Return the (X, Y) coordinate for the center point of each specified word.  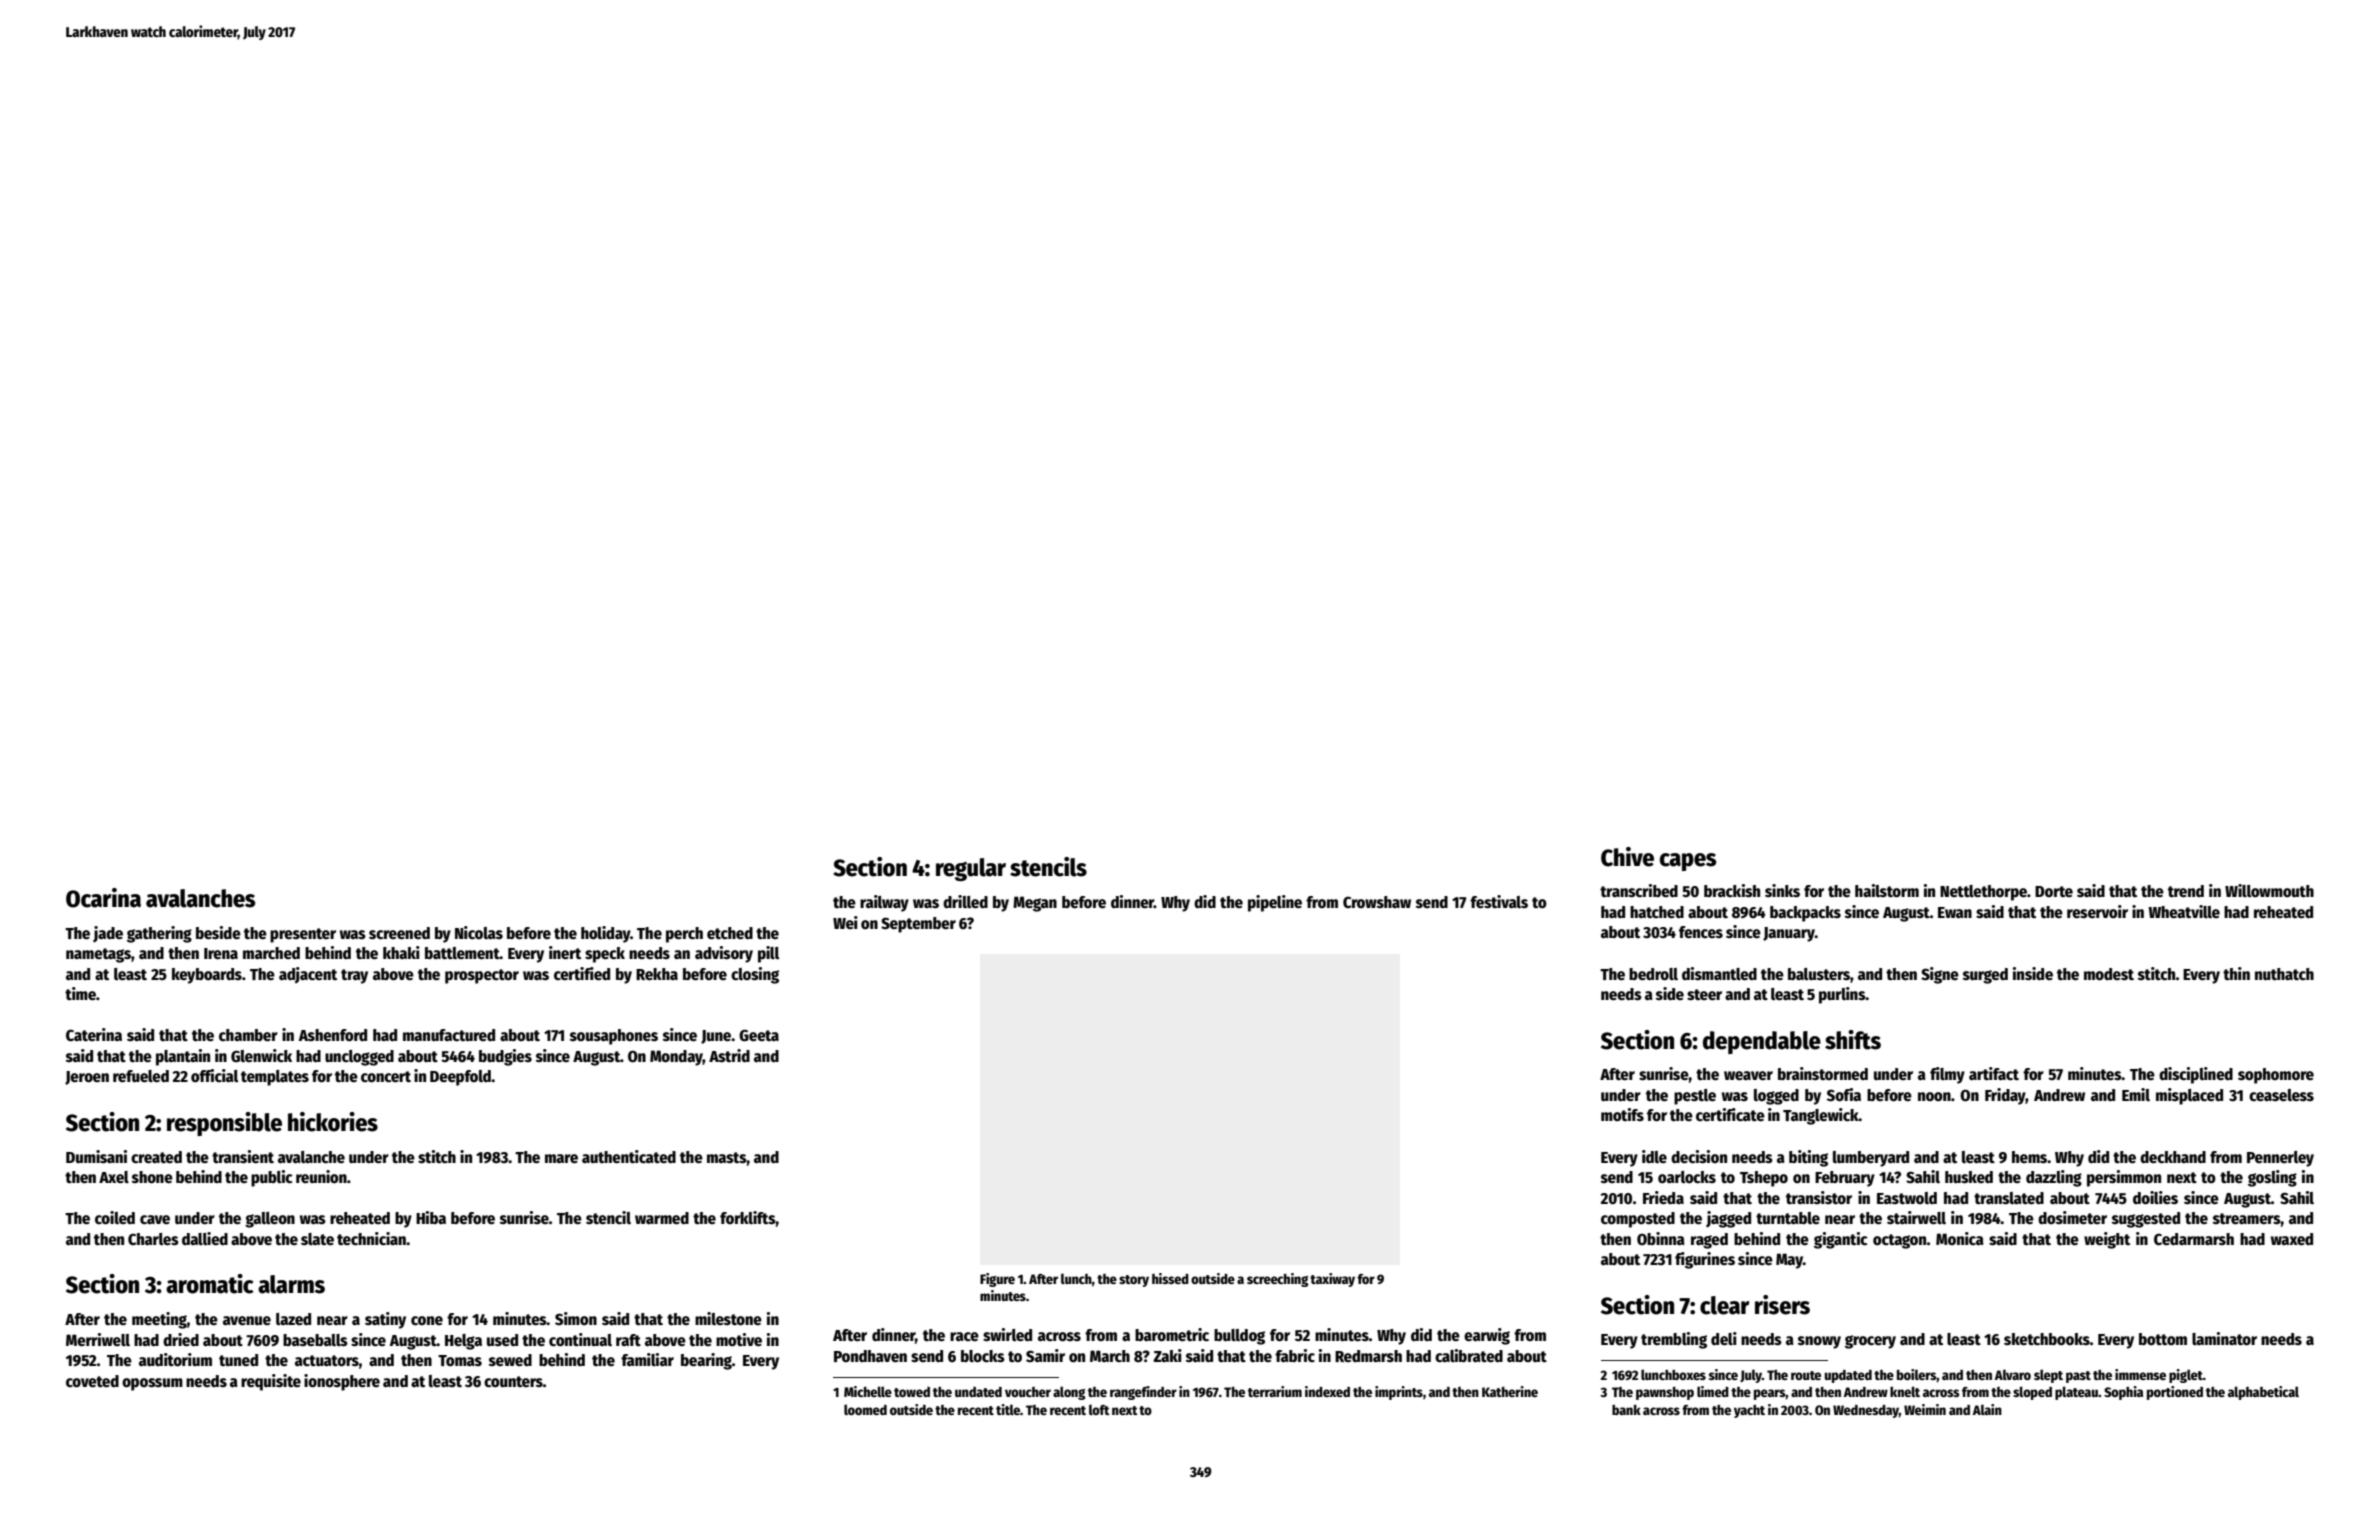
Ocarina (103, 898)
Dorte (2054, 891)
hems (2029, 1157)
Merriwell (98, 1339)
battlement (462, 953)
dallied (205, 1238)
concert (386, 1077)
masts (727, 1157)
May (1789, 1261)
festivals (1499, 902)
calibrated (1469, 1355)
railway (884, 903)
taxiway (1332, 1280)
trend (2186, 891)
